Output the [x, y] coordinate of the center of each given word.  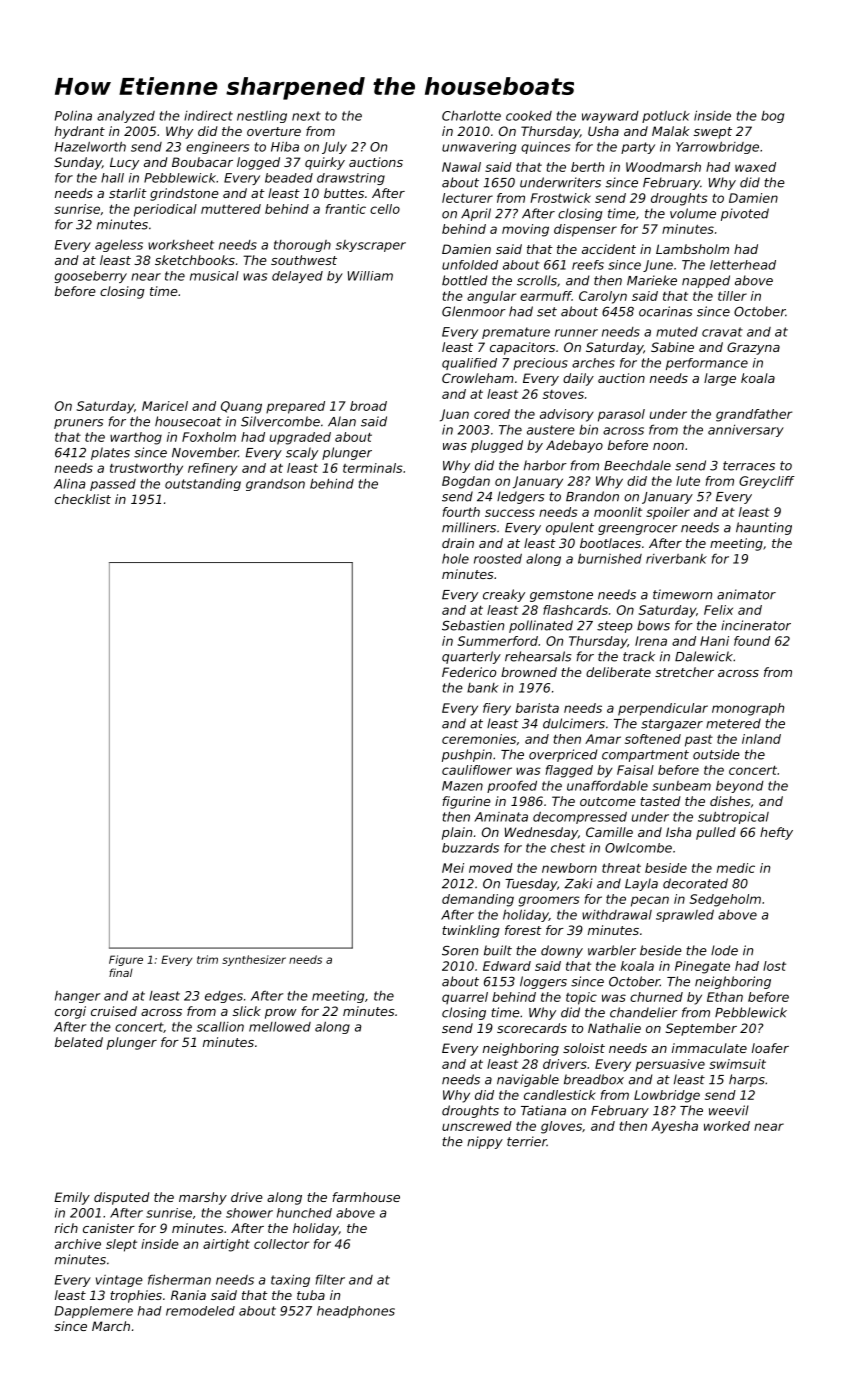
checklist [83, 499]
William [370, 276]
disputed [122, 1198]
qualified [469, 364]
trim [207, 959]
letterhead [743, 265]
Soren [460, 951]
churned [656, 997]
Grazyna [753, 348]
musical [214, 276]
